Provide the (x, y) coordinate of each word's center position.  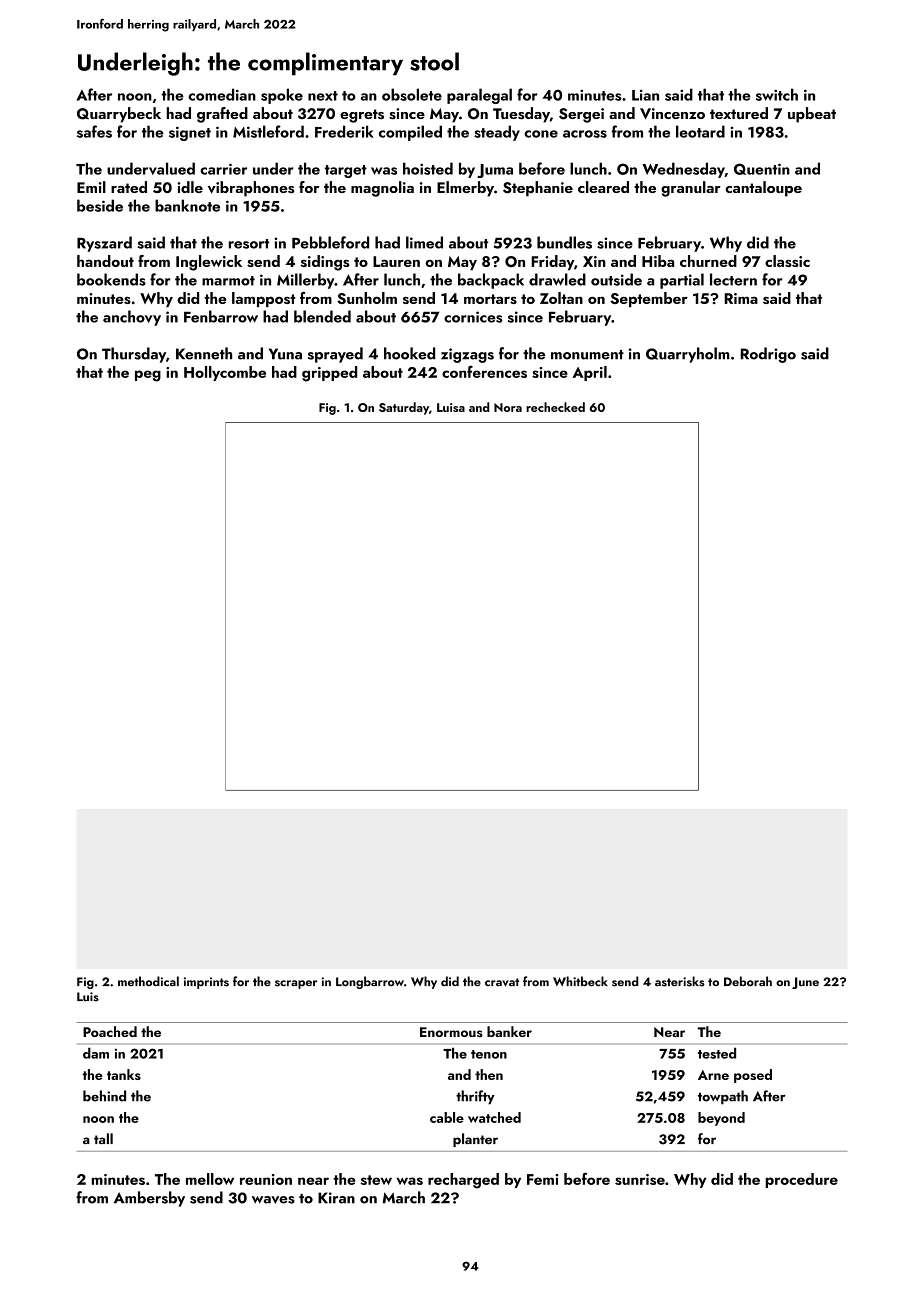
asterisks (680, 981)
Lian (645, 95)
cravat (502, 982)
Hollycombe (225, 373)
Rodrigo (768, 355)
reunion (266, 1179)
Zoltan (561, 298)
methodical (148, 981)
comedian (222, 94)
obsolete (412, 94)
